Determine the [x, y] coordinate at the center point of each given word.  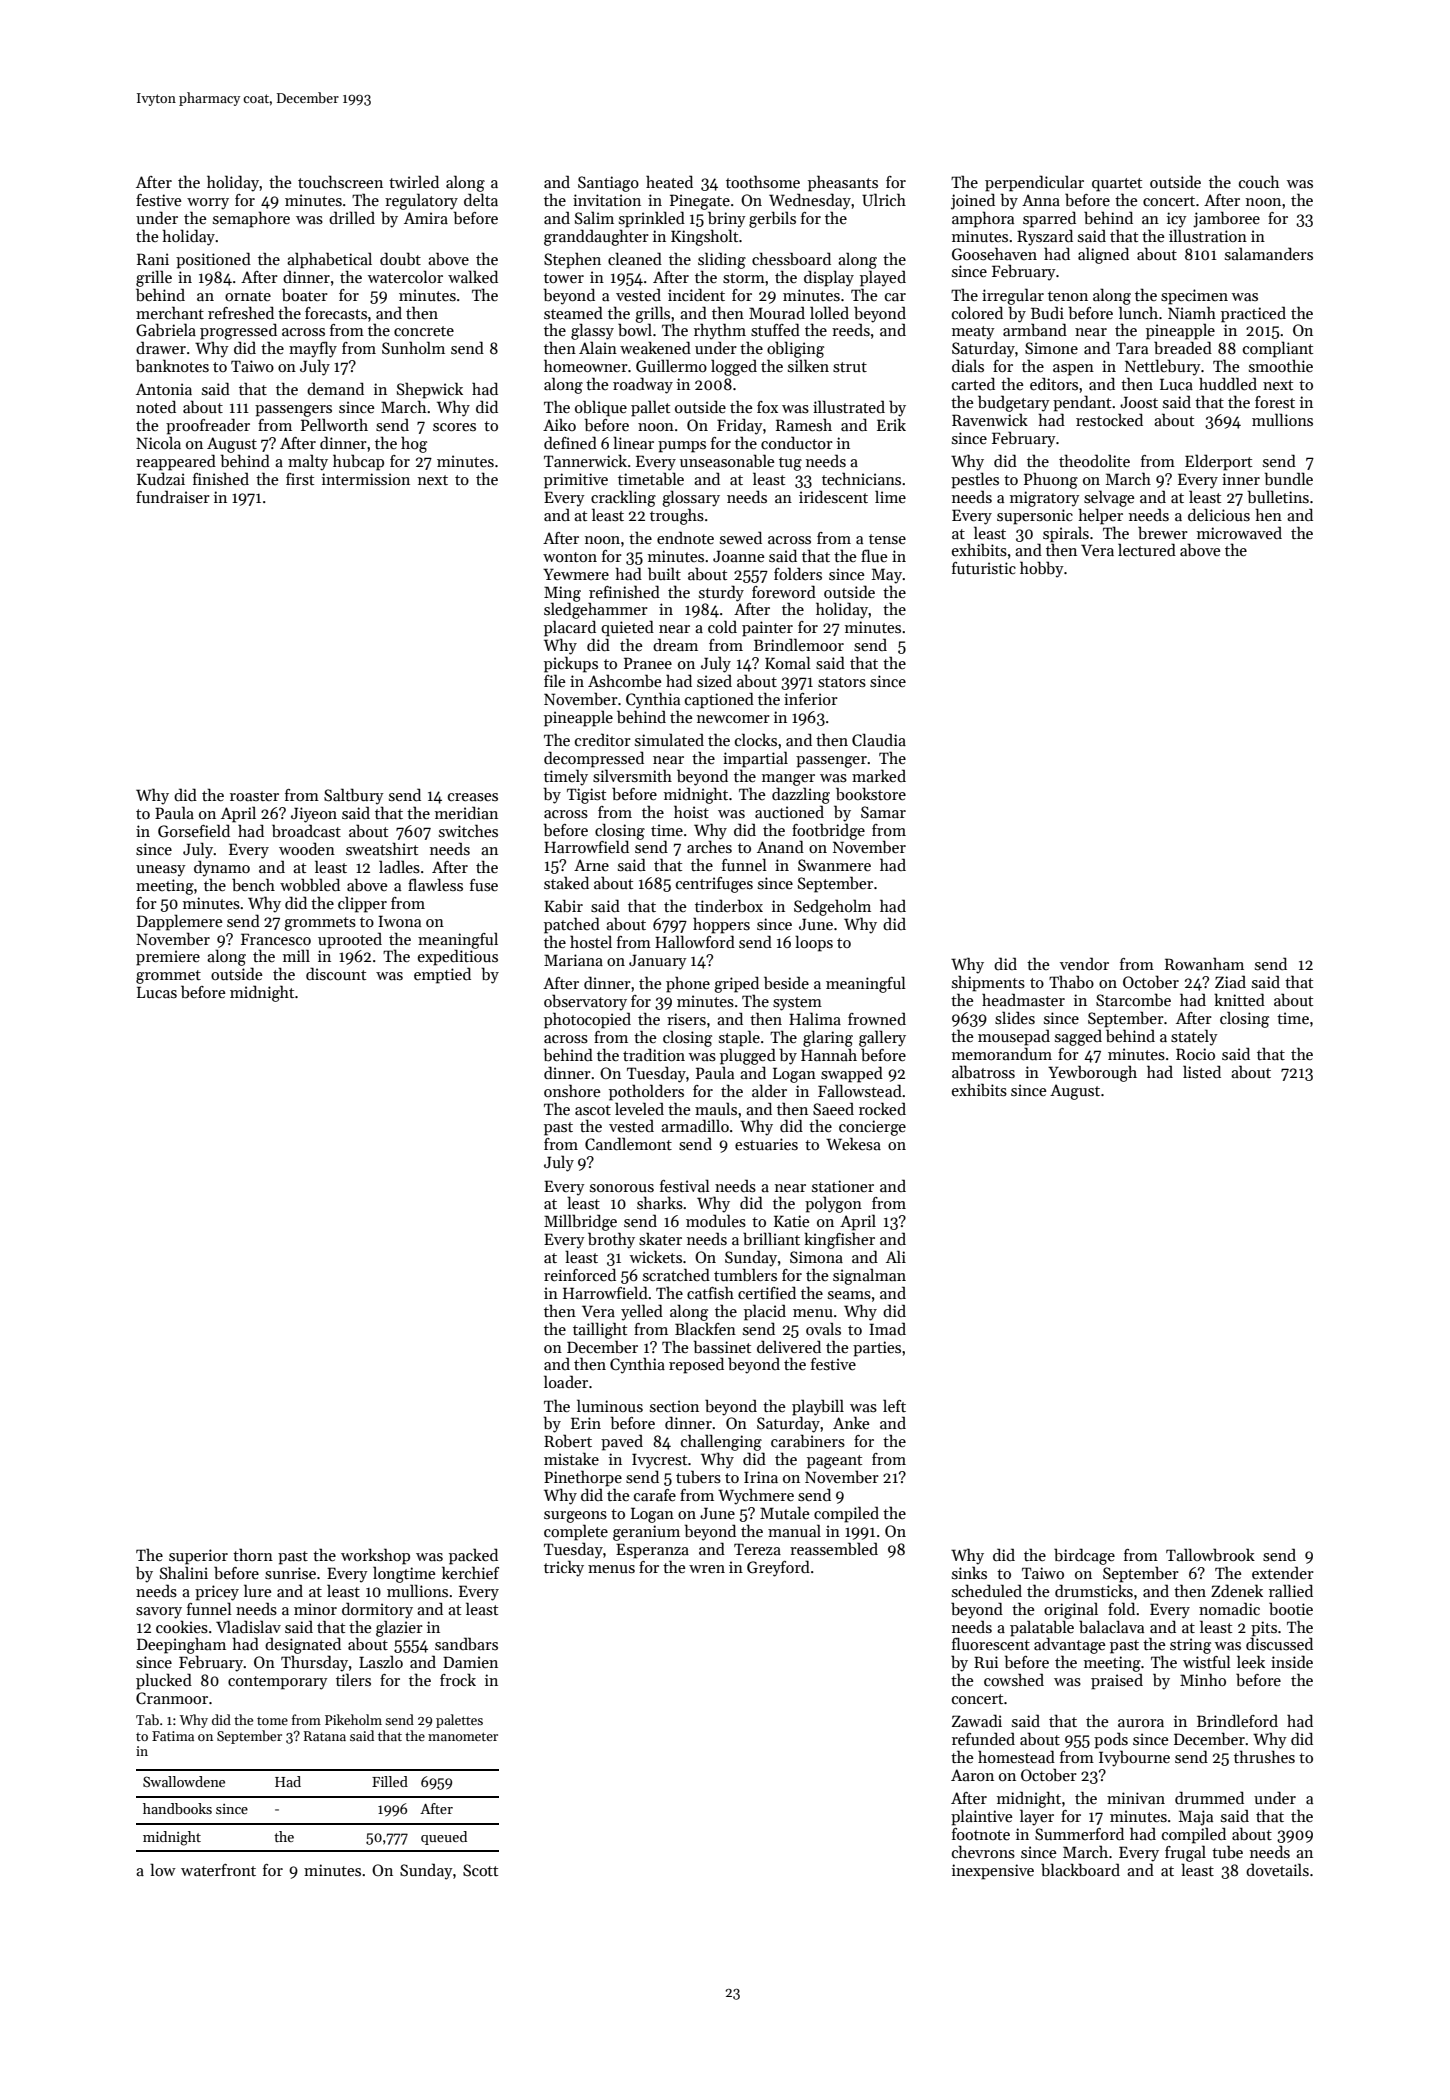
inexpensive [993, 1872]
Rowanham [1204, 963]
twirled [414, 181]
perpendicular [1034, 183]
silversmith [632, 776]
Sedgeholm [832, 907]
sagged [1078, 1037]
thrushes [1264, 1756]
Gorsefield [194, 830]
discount [336, 973]
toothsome [763, 182]
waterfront [218, 1870]
